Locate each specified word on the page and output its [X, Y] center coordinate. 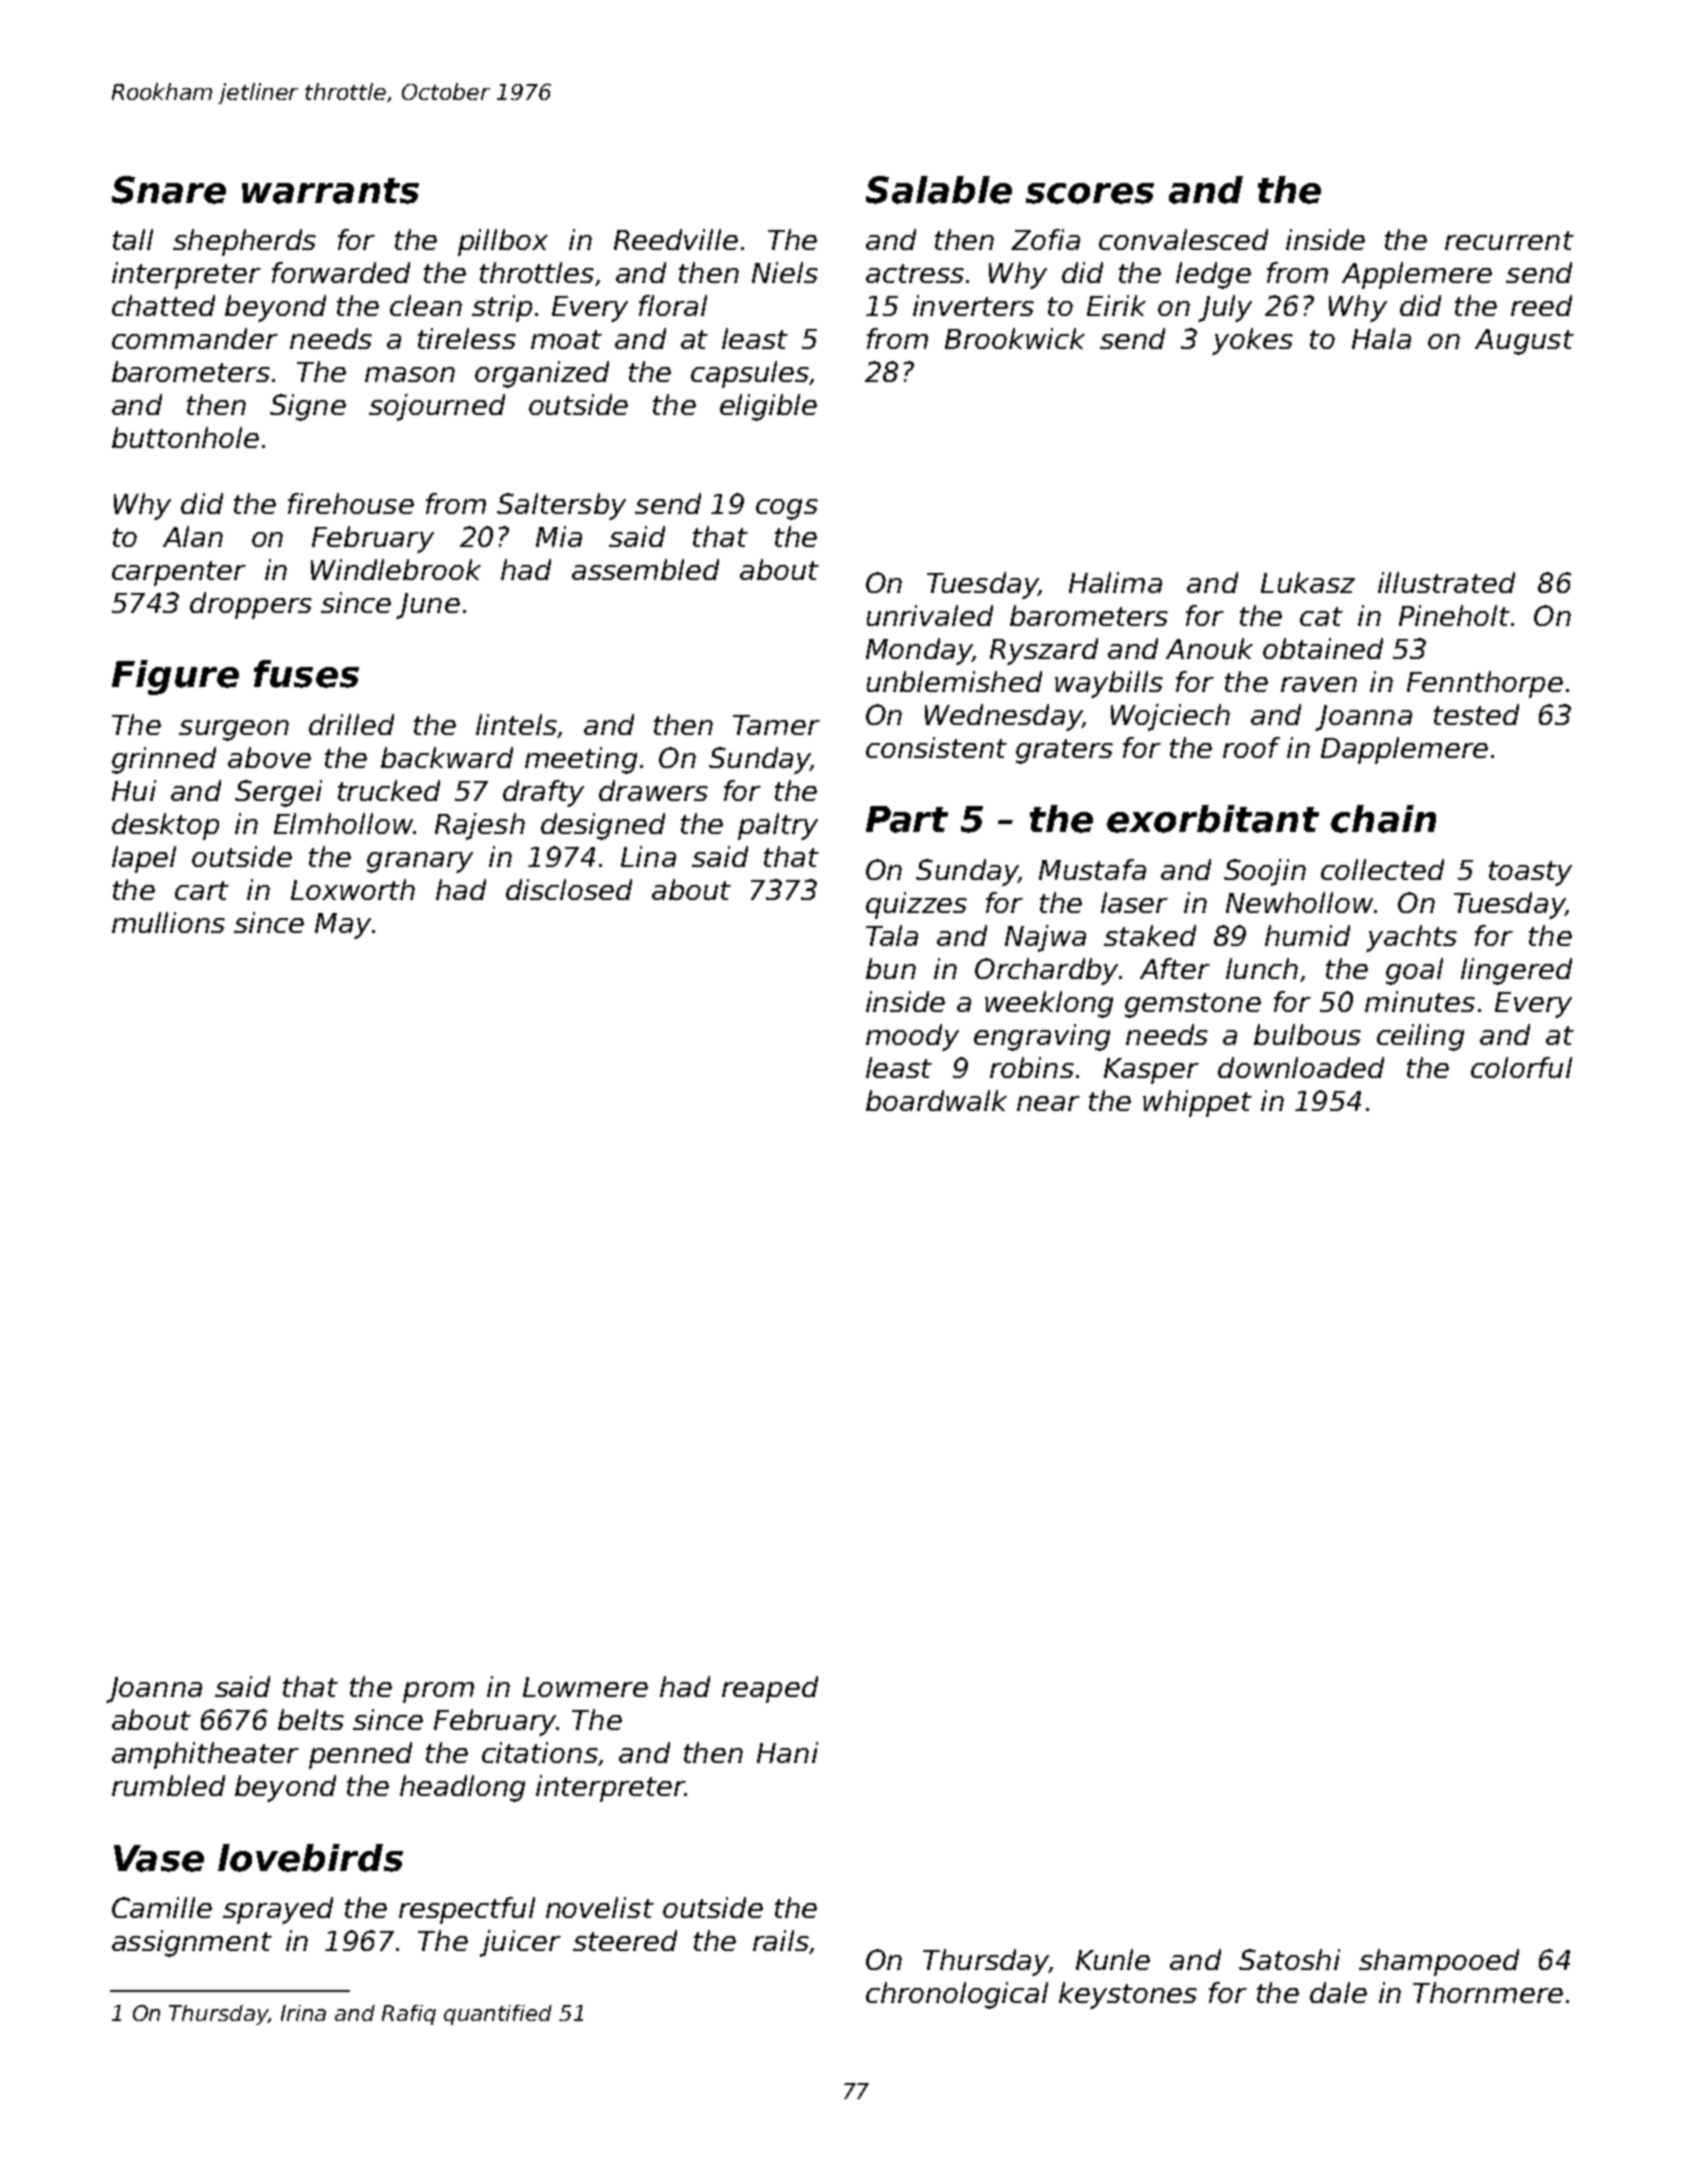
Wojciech [1170, 717]
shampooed [1439, 1962]
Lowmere [585, 1687]
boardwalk [936, 1100]
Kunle [1113, 1959]
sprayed [278, 1910]
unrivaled [930, 615]
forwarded [341, 272]
